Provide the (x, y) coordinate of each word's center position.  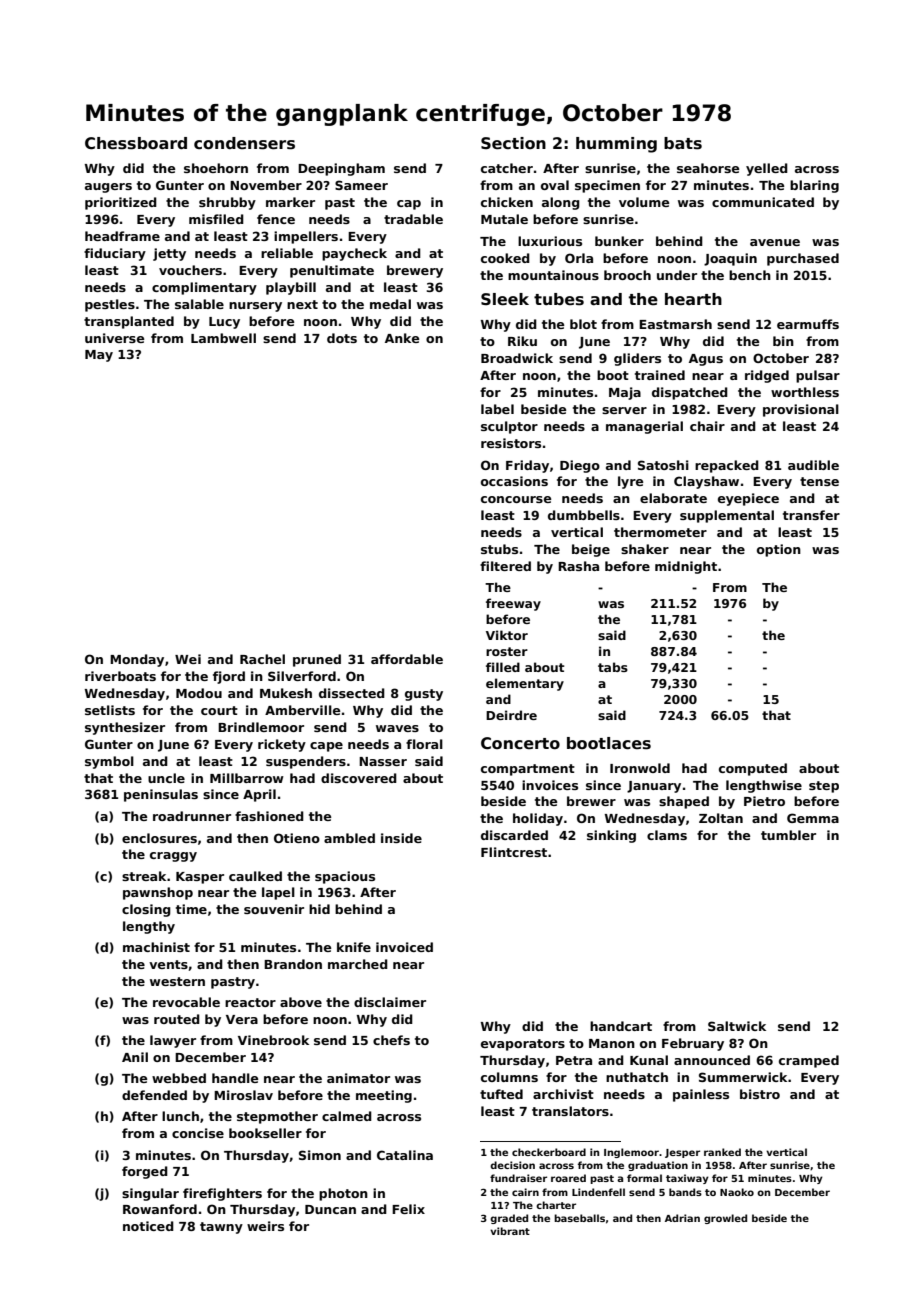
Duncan (330, 1209)
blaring (814, 186)
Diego (580, 466)
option (779, 550)
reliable (287, 253)
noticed (148, 1226)
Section (513, 143)
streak (144, 876)
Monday (137, 660)
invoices (550, 785)
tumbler (788, 835)
